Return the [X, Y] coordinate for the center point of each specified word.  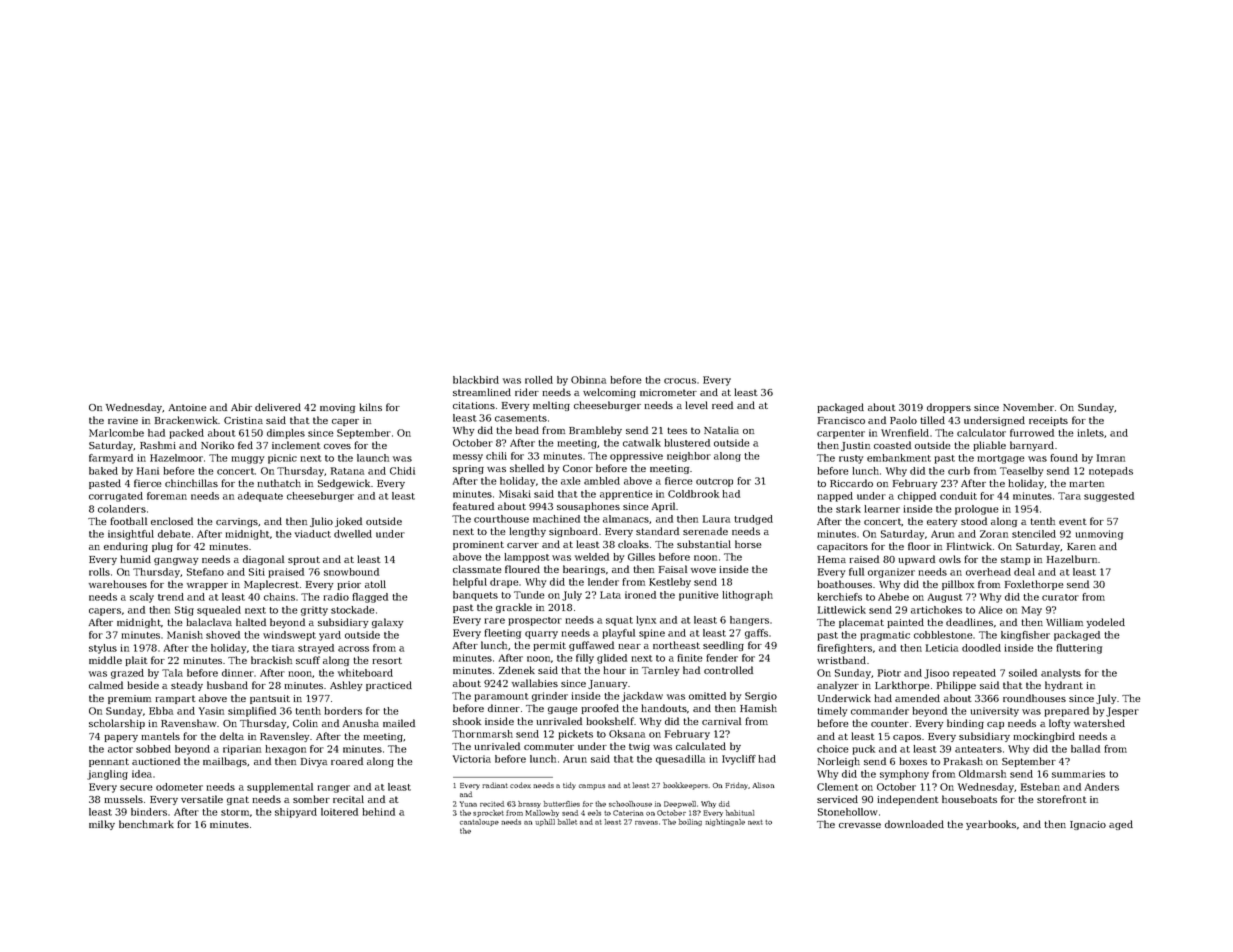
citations [474, 405]
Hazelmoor [176, 458]
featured [473, 506]
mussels [123, 799]
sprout [304, 560]
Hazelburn [1072, 559]
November [1028, 407]
